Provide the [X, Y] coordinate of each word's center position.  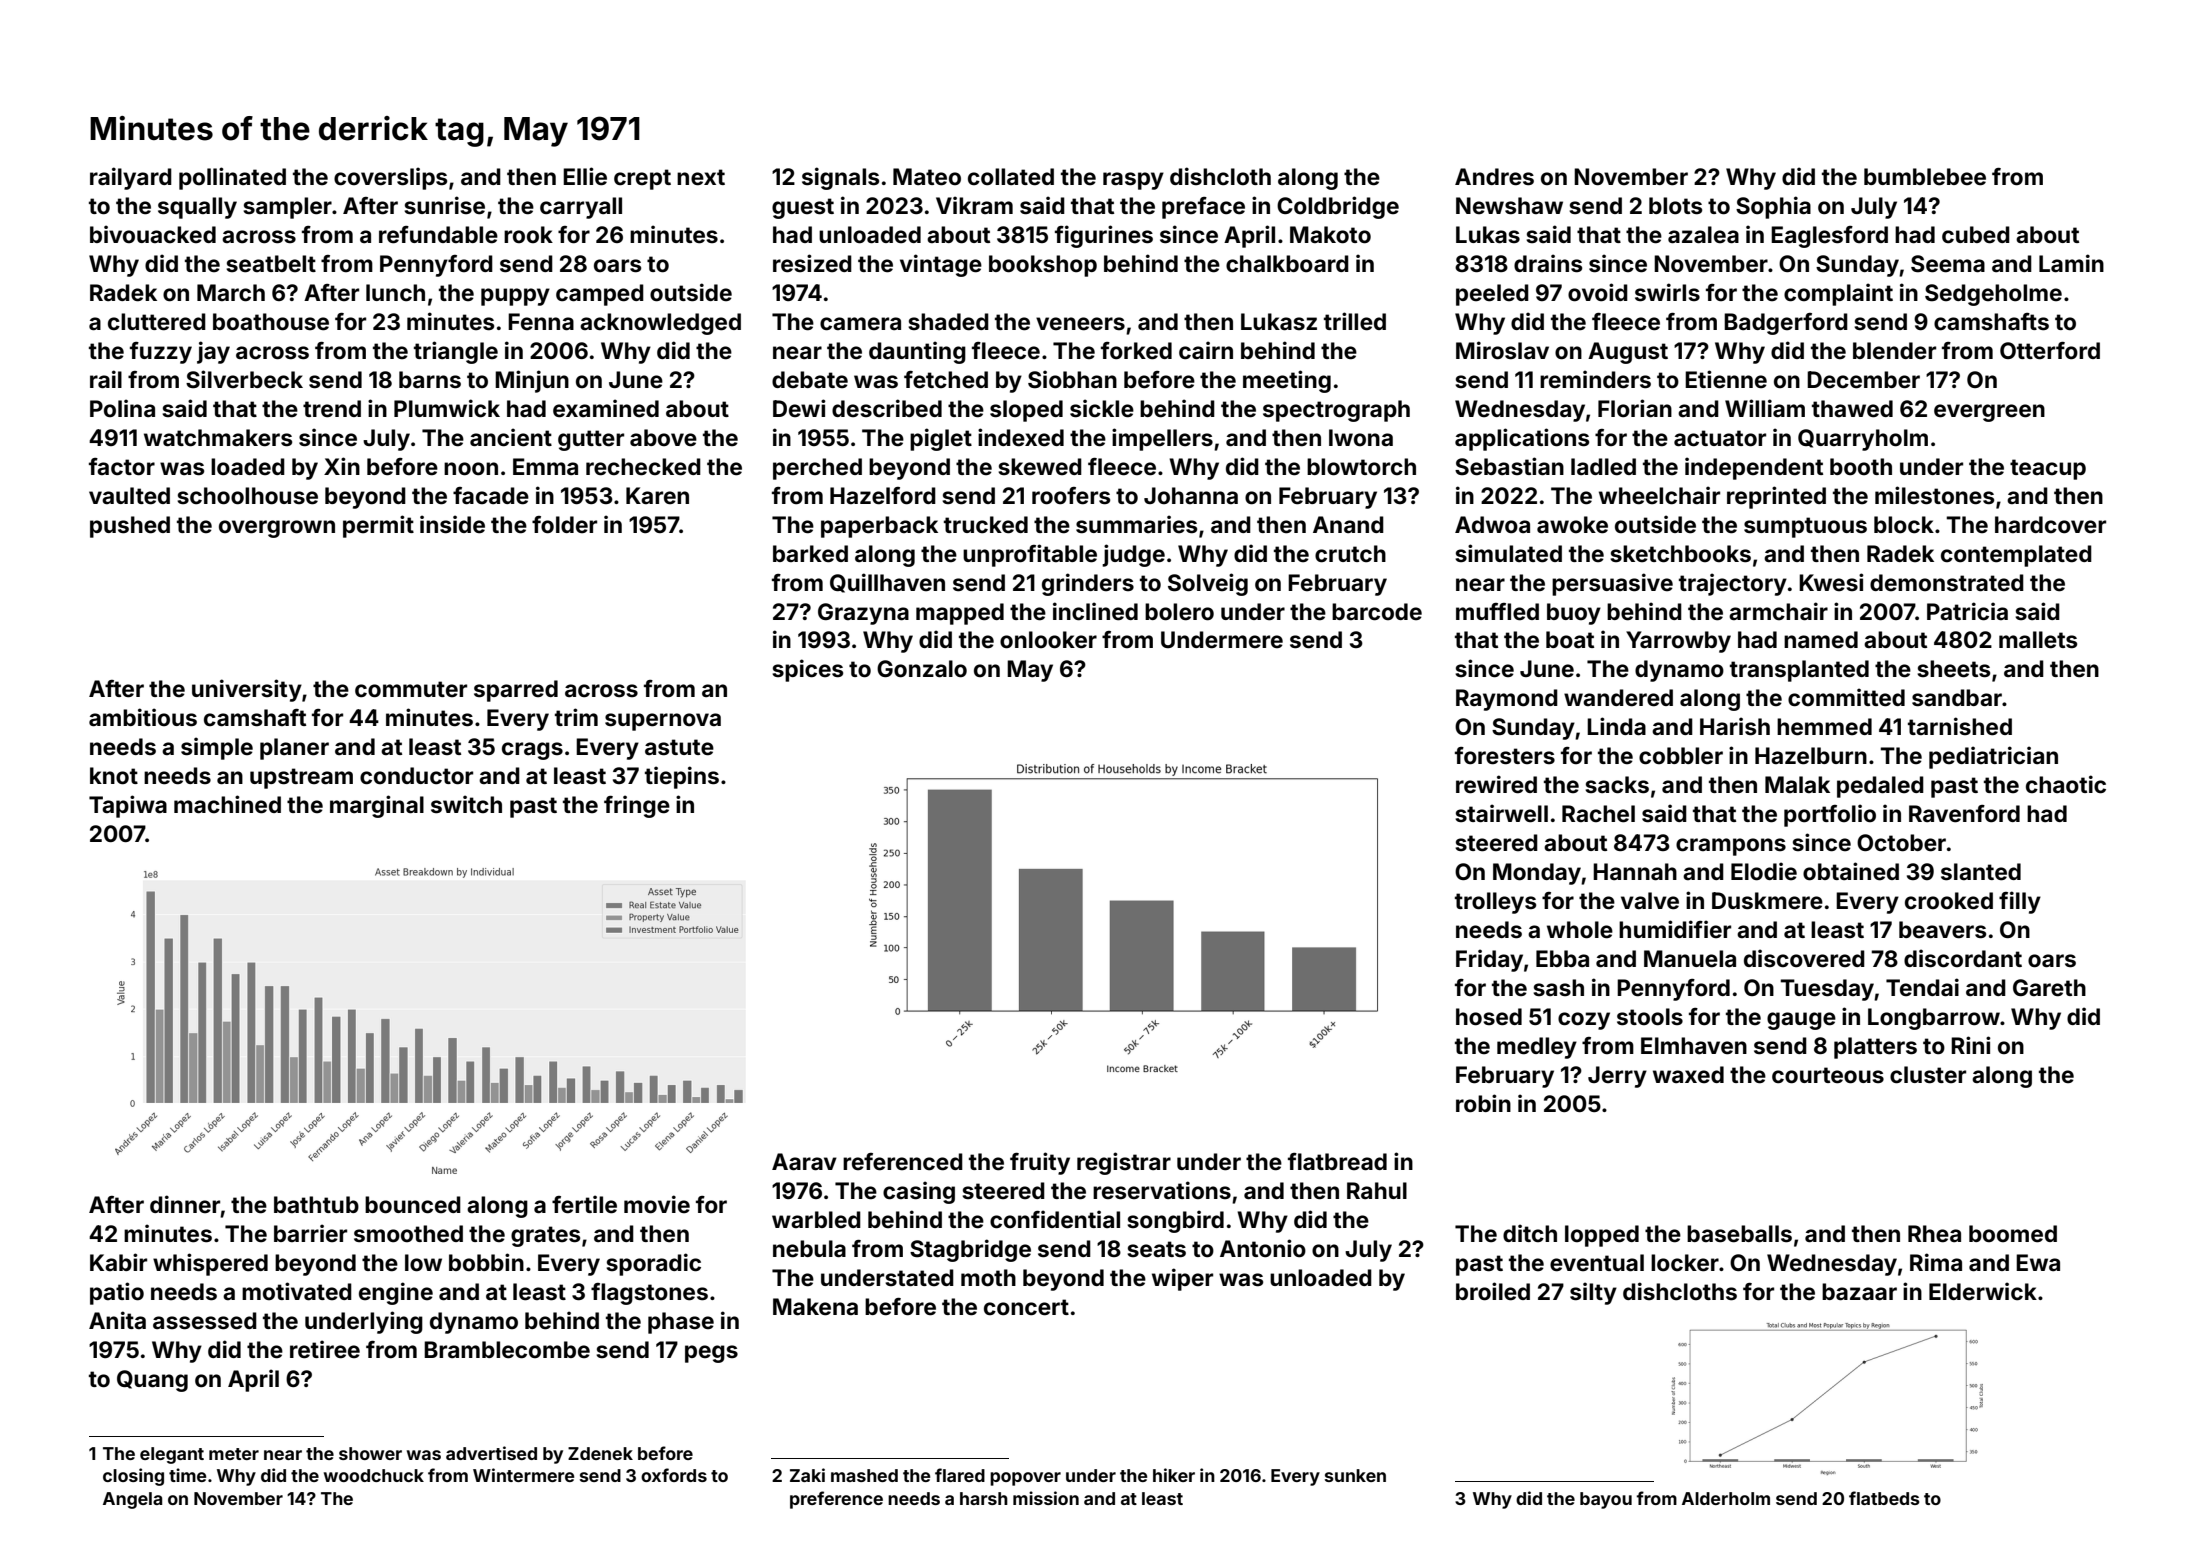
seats [1156, 1249]
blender [1894, 351]
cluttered [157, 322]
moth [988, 1278]
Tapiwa [128, 806]
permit [378, 526]
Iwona [1361, 438]
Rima [1936, 1262]
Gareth [2049, 988]
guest [803, 208]
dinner [185, 1204]
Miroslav [1502, 350]
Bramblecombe [507, 1350]
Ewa [2038, 1262]
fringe [637, 806]
